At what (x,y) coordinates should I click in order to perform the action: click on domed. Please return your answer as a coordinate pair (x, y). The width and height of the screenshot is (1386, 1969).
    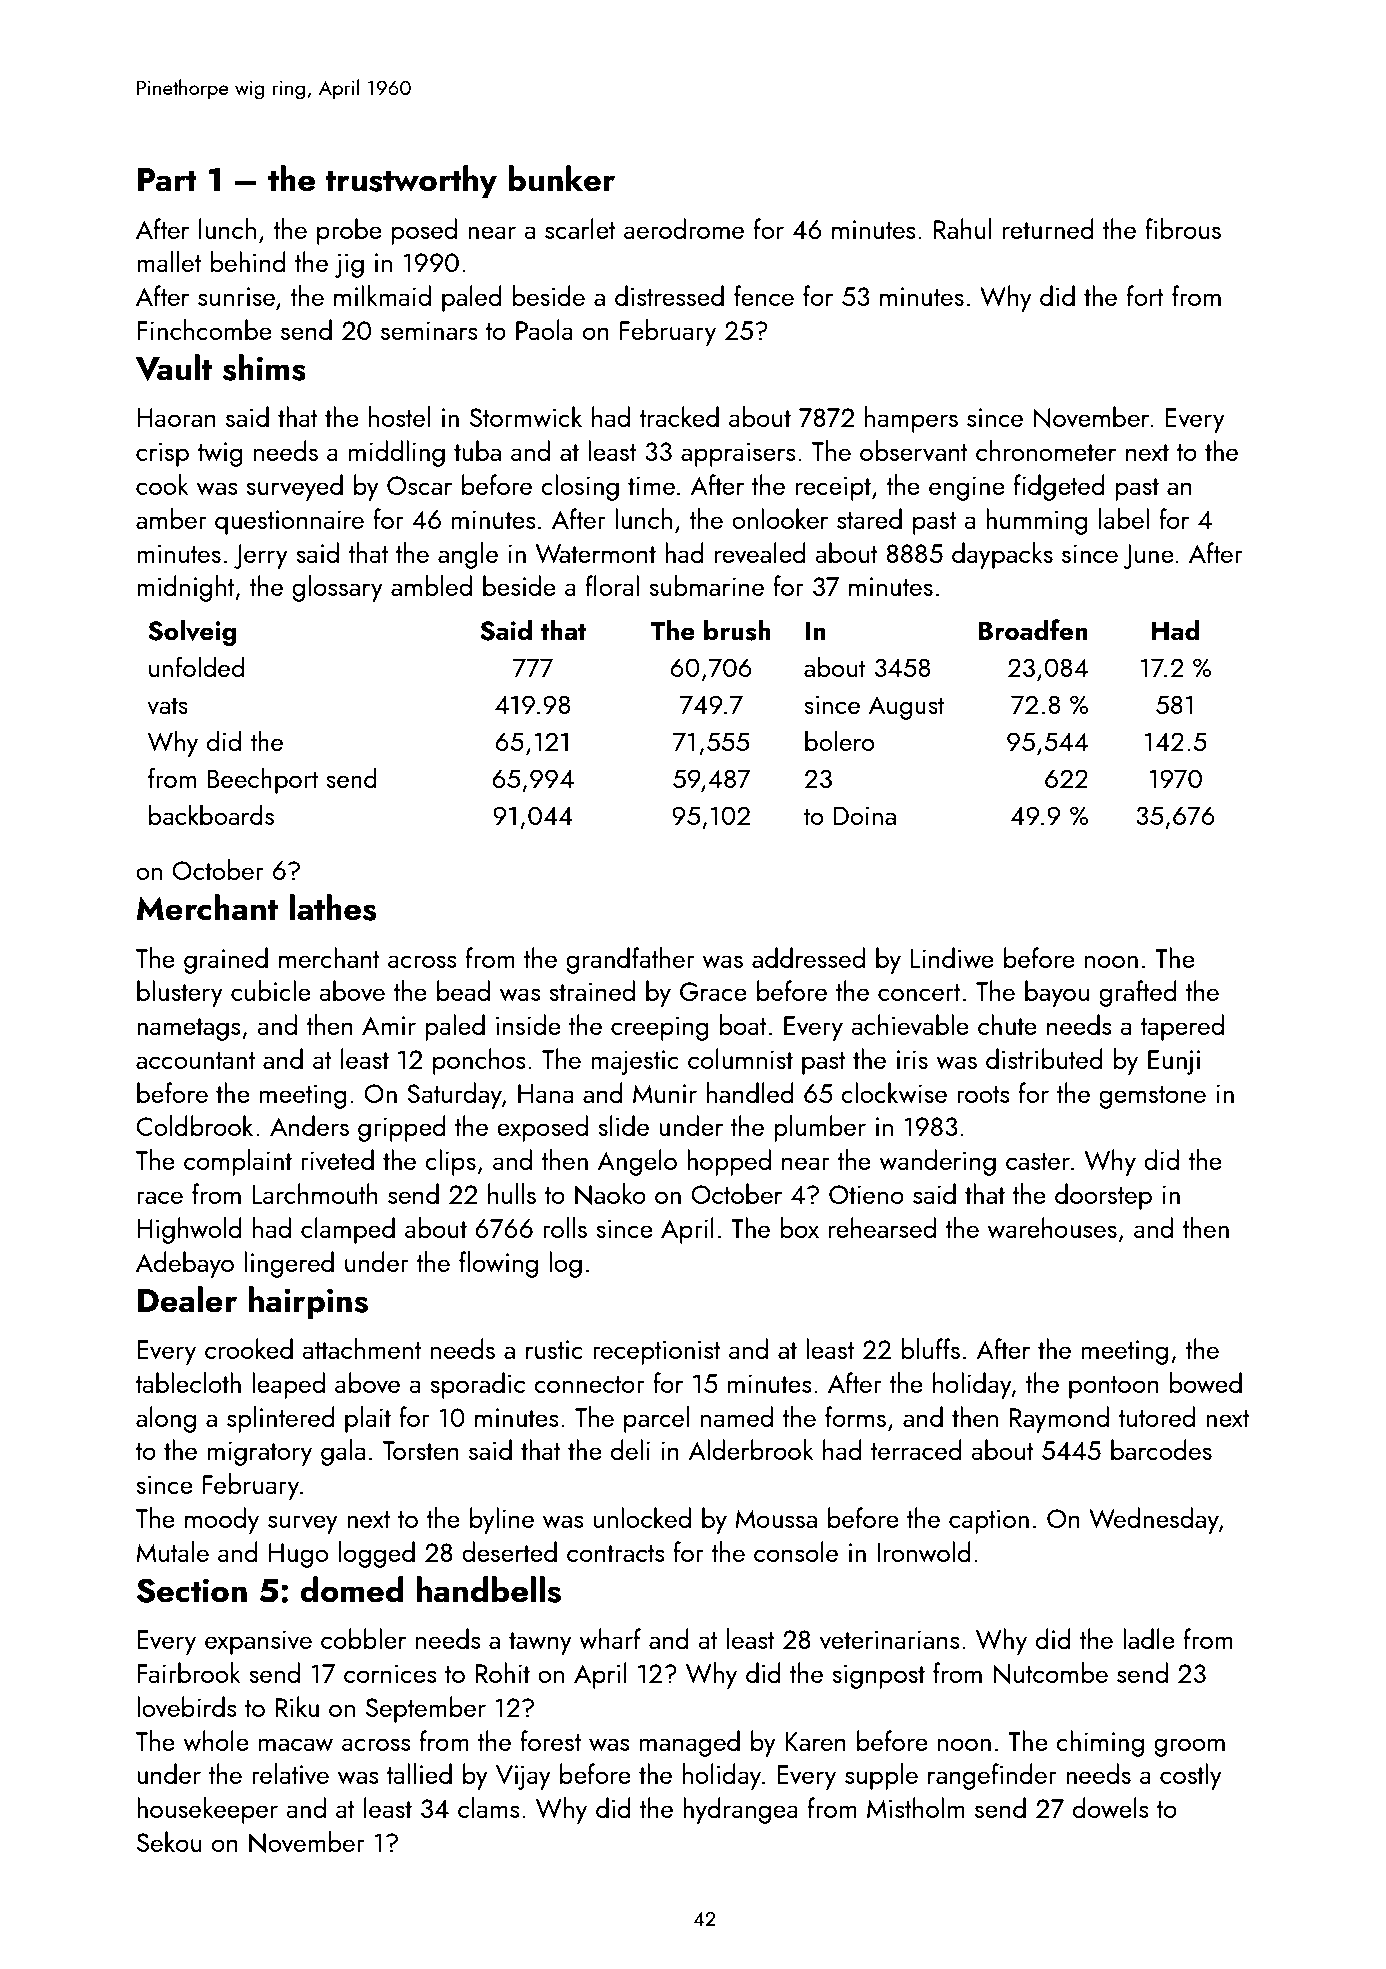
    Looking at the image, I should click on (352, 1589).
